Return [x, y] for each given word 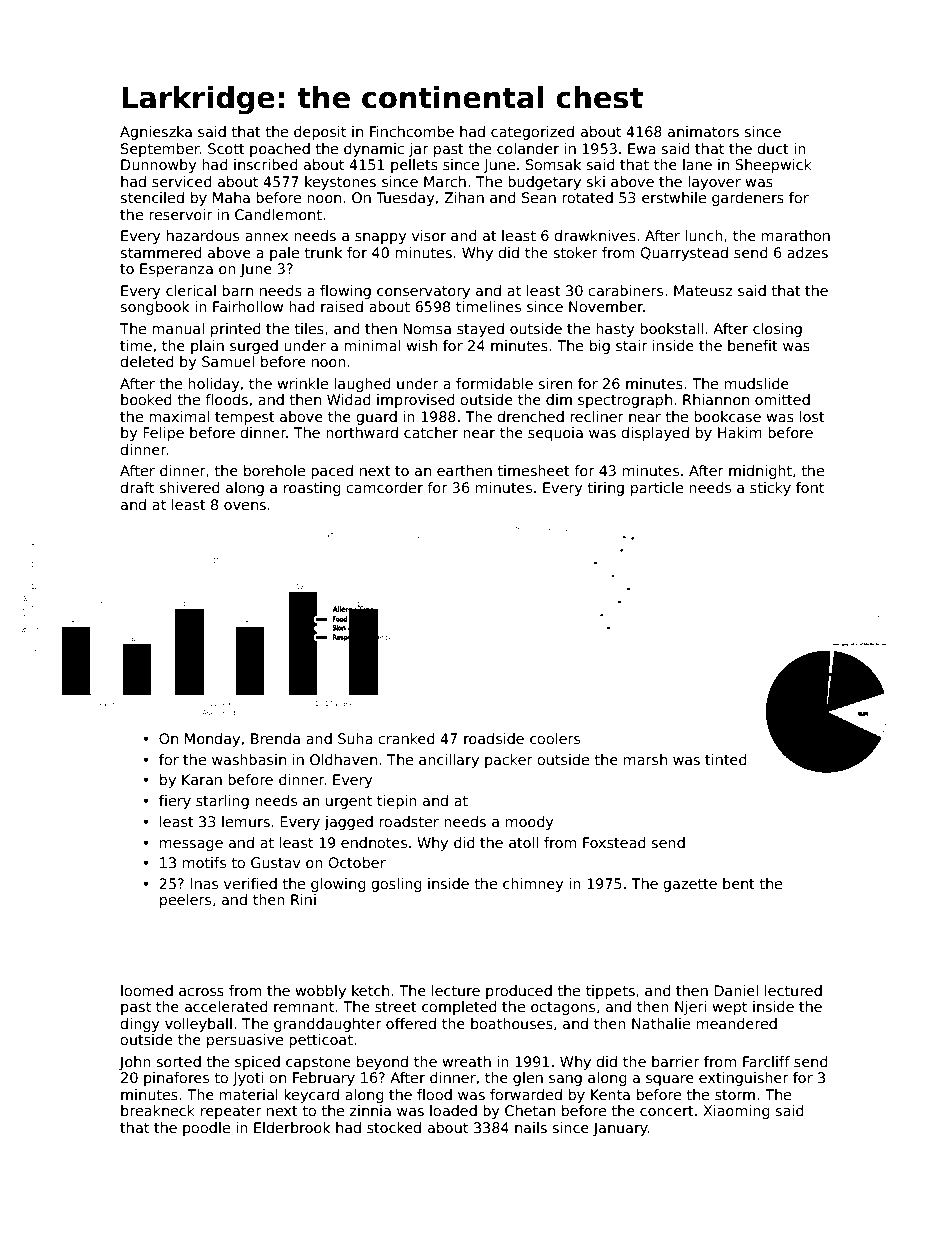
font [810, 487]
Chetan [530, 1110]
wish [421, 345]
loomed [147, 990]
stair [632, 345]
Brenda [275, 738]
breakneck [158, 1110]
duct [773, 148]
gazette [690, 885]
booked [146, 399]
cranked [406, 738]
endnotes [374, 842]
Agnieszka [156, 133]
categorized [532, 133]
